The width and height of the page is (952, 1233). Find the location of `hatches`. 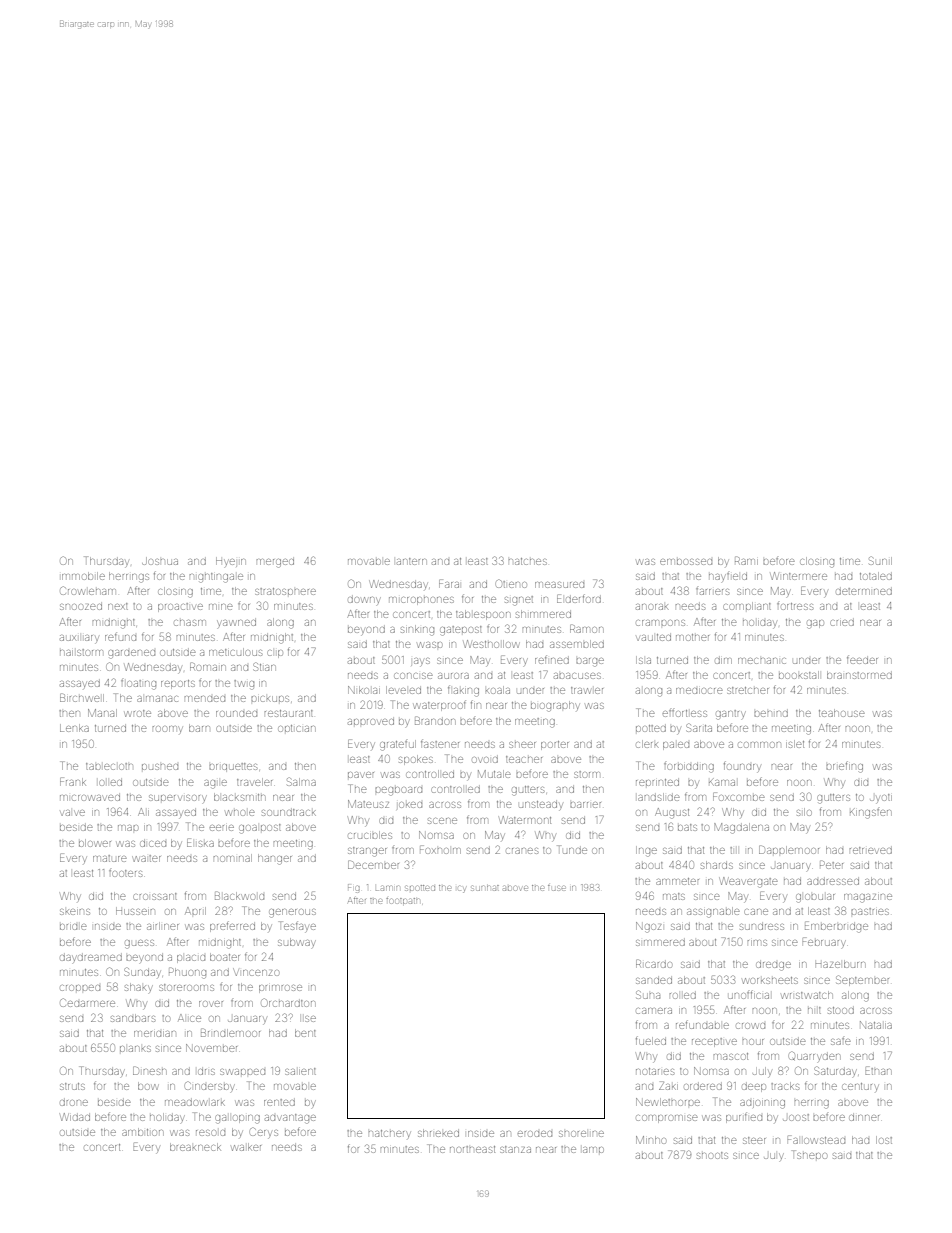

hatches is located at coordinates (528, 561).
